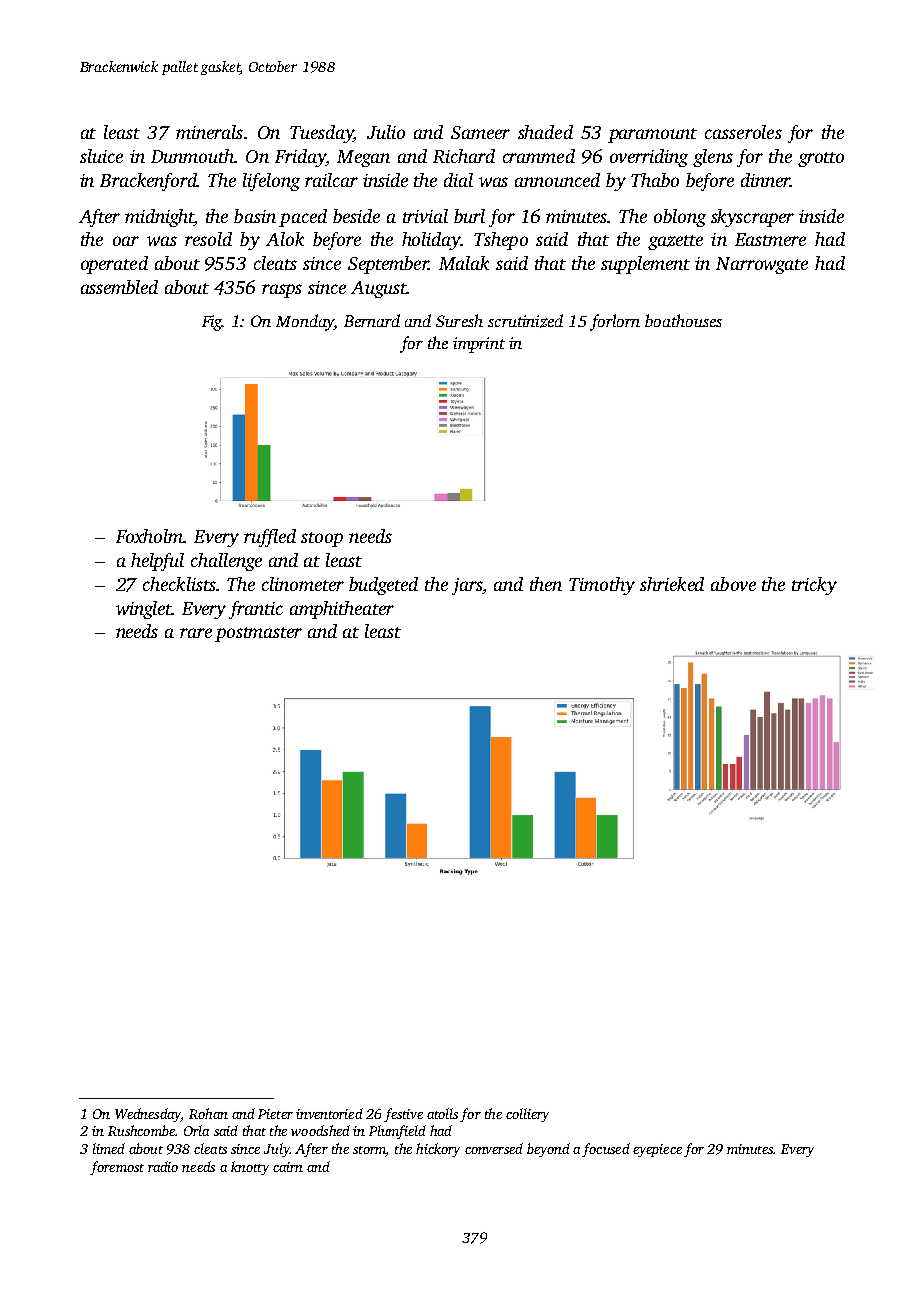  Describe the element at coordinates (150, 536) in the image. I see `Foxholm` at that location.
